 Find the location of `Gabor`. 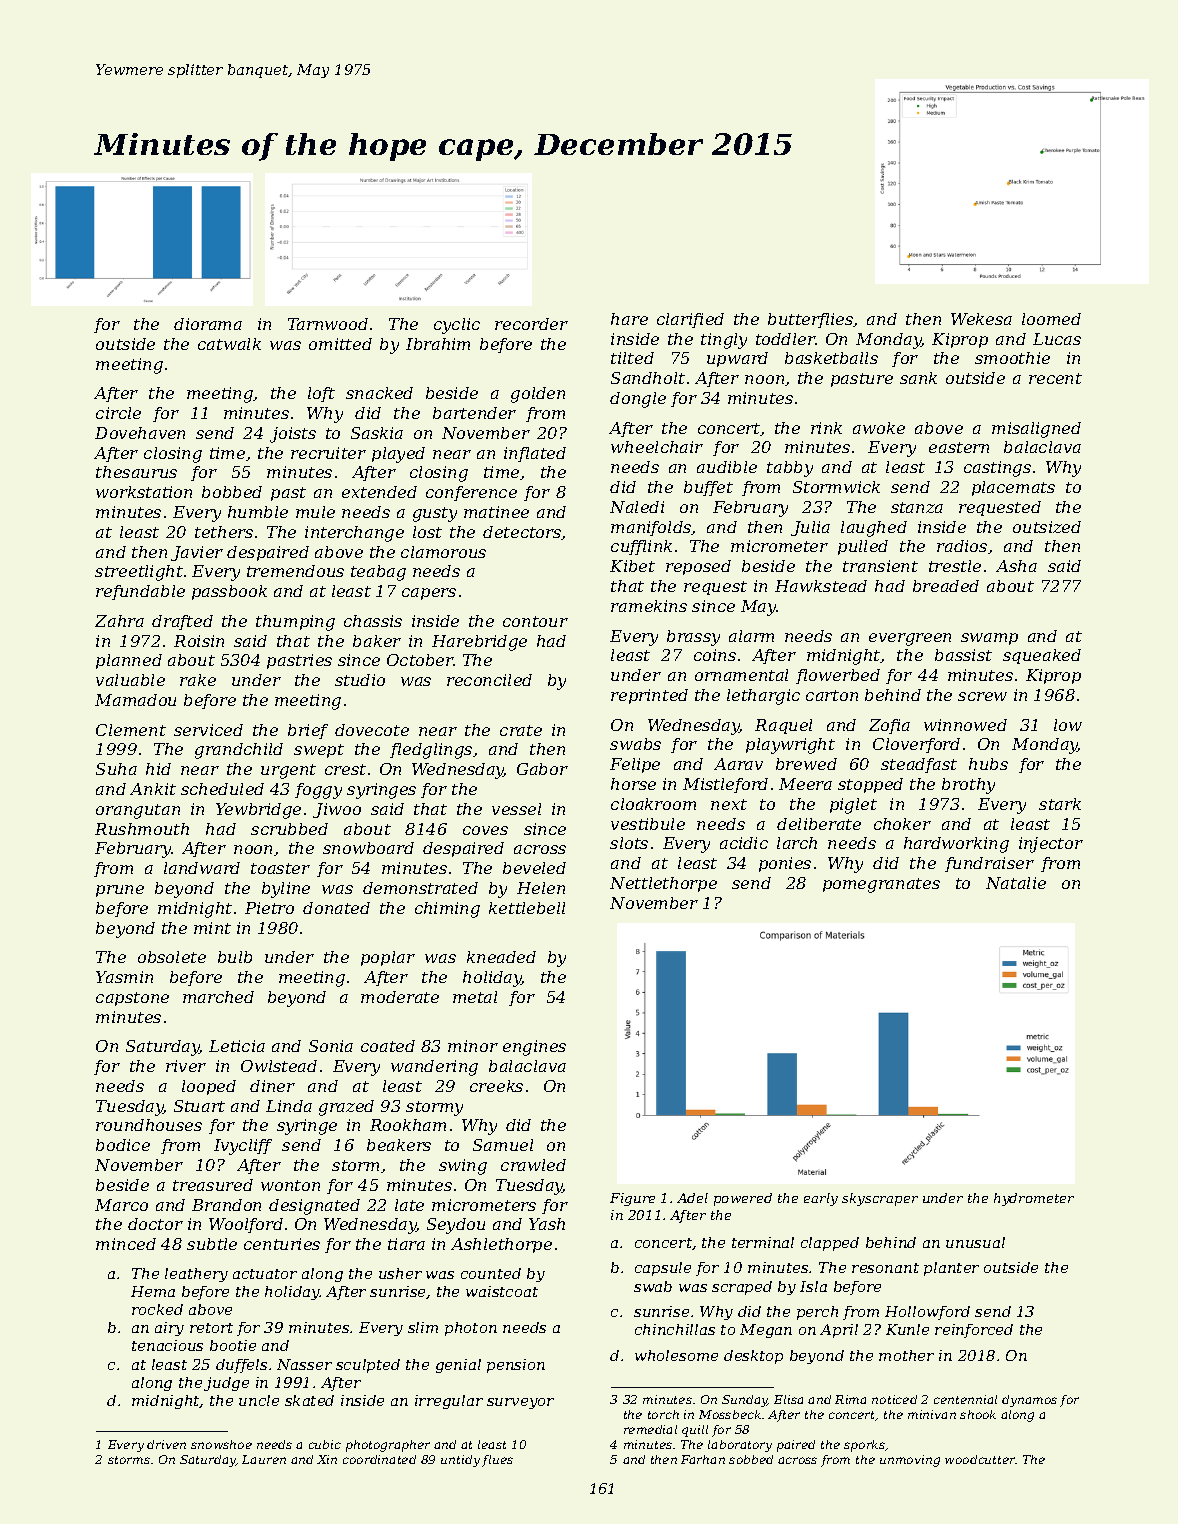

Gabor is located at coordinates (542, 769).
